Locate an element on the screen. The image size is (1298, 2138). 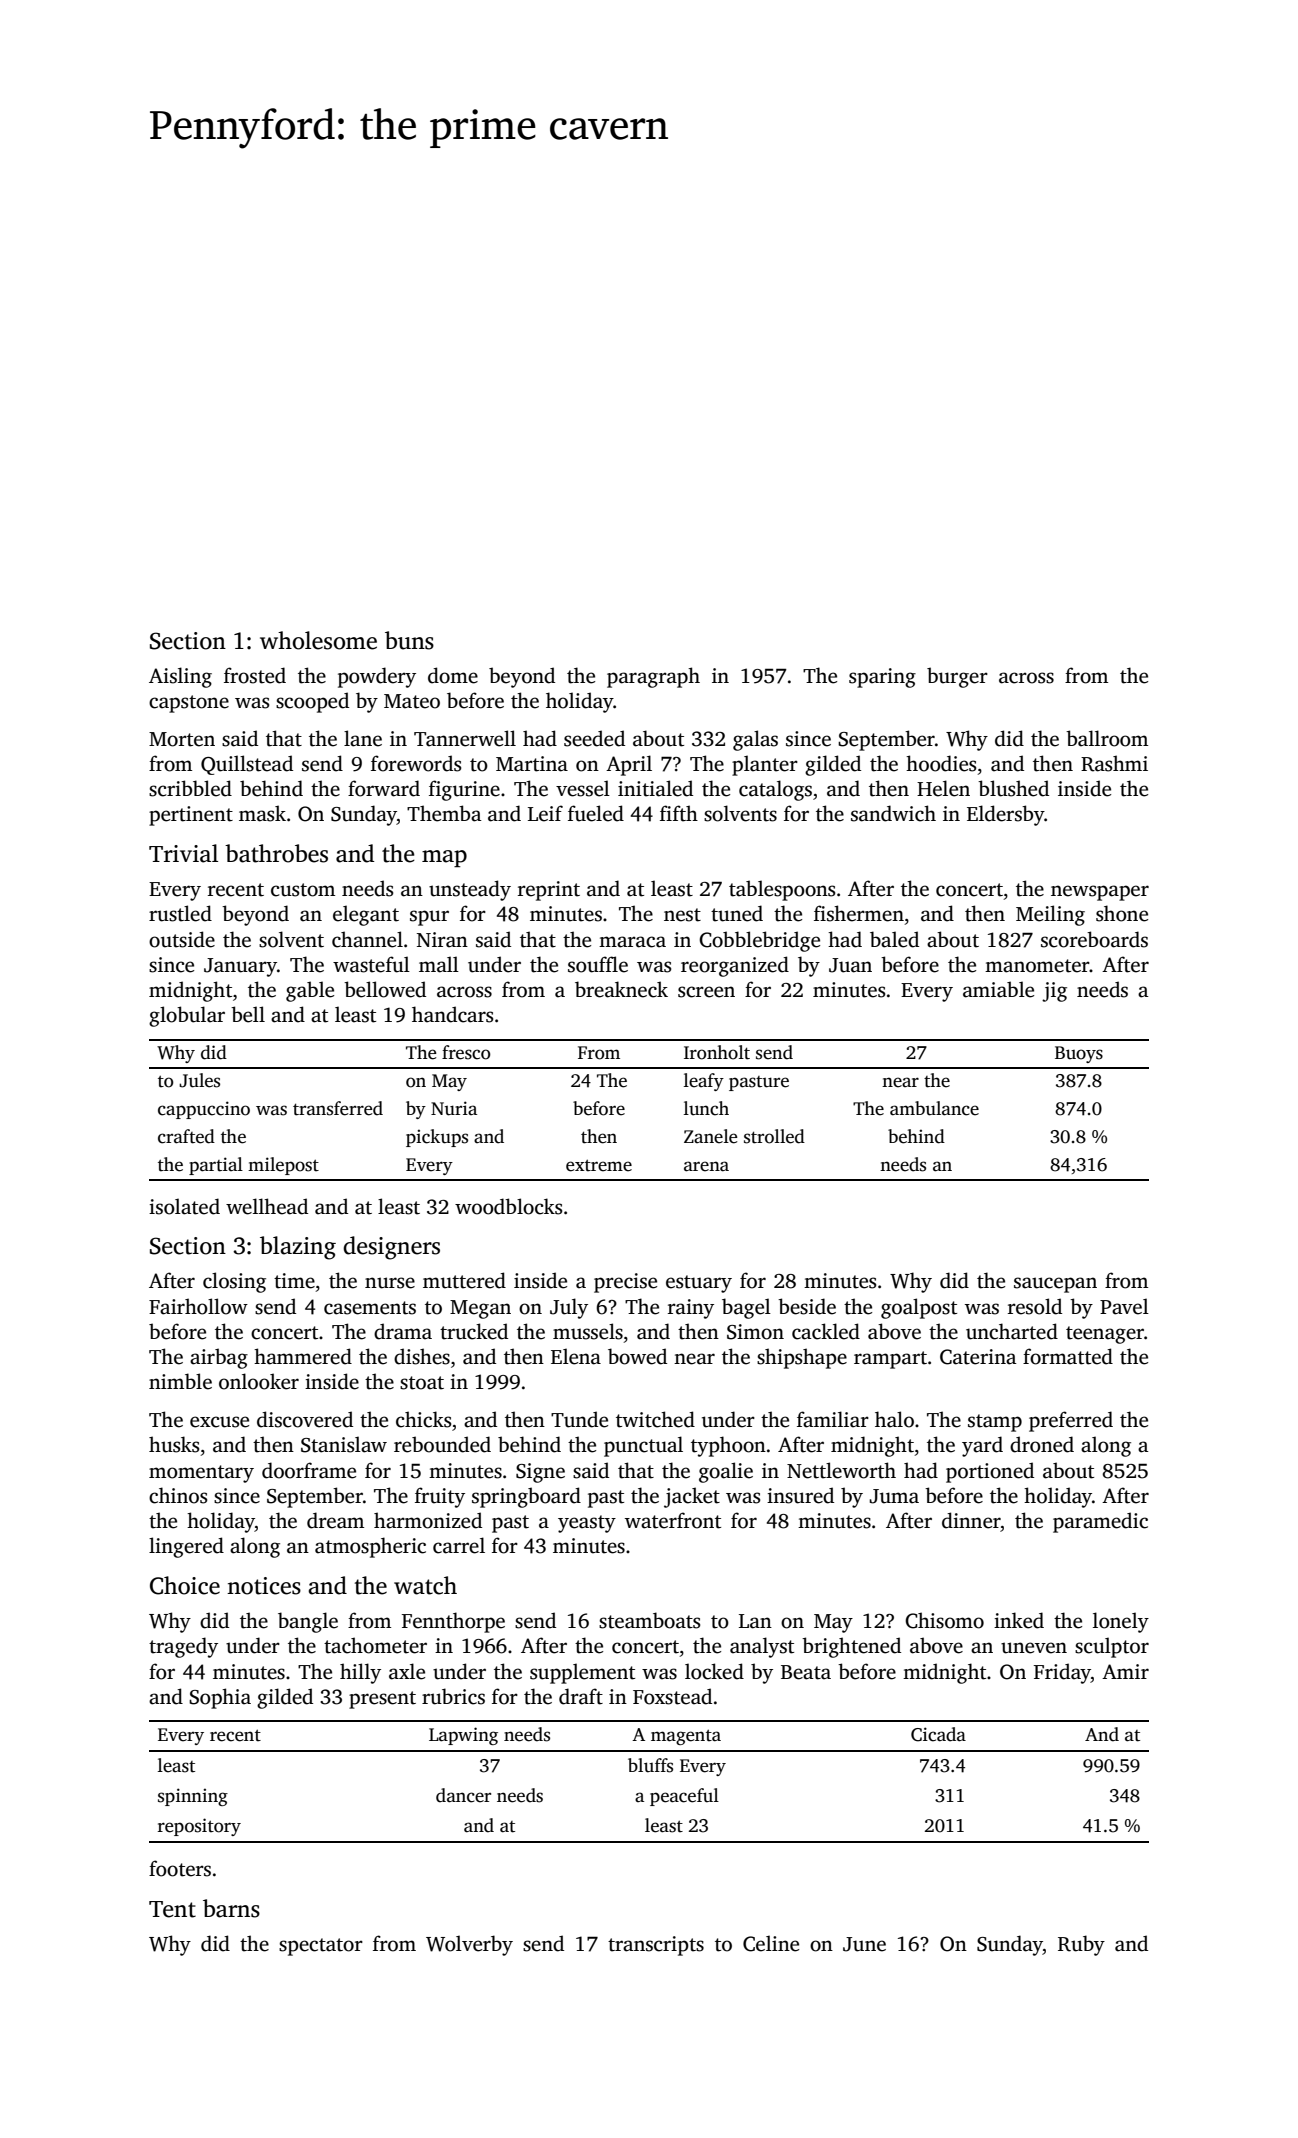
seeded is located at coordinates (594, 738).
